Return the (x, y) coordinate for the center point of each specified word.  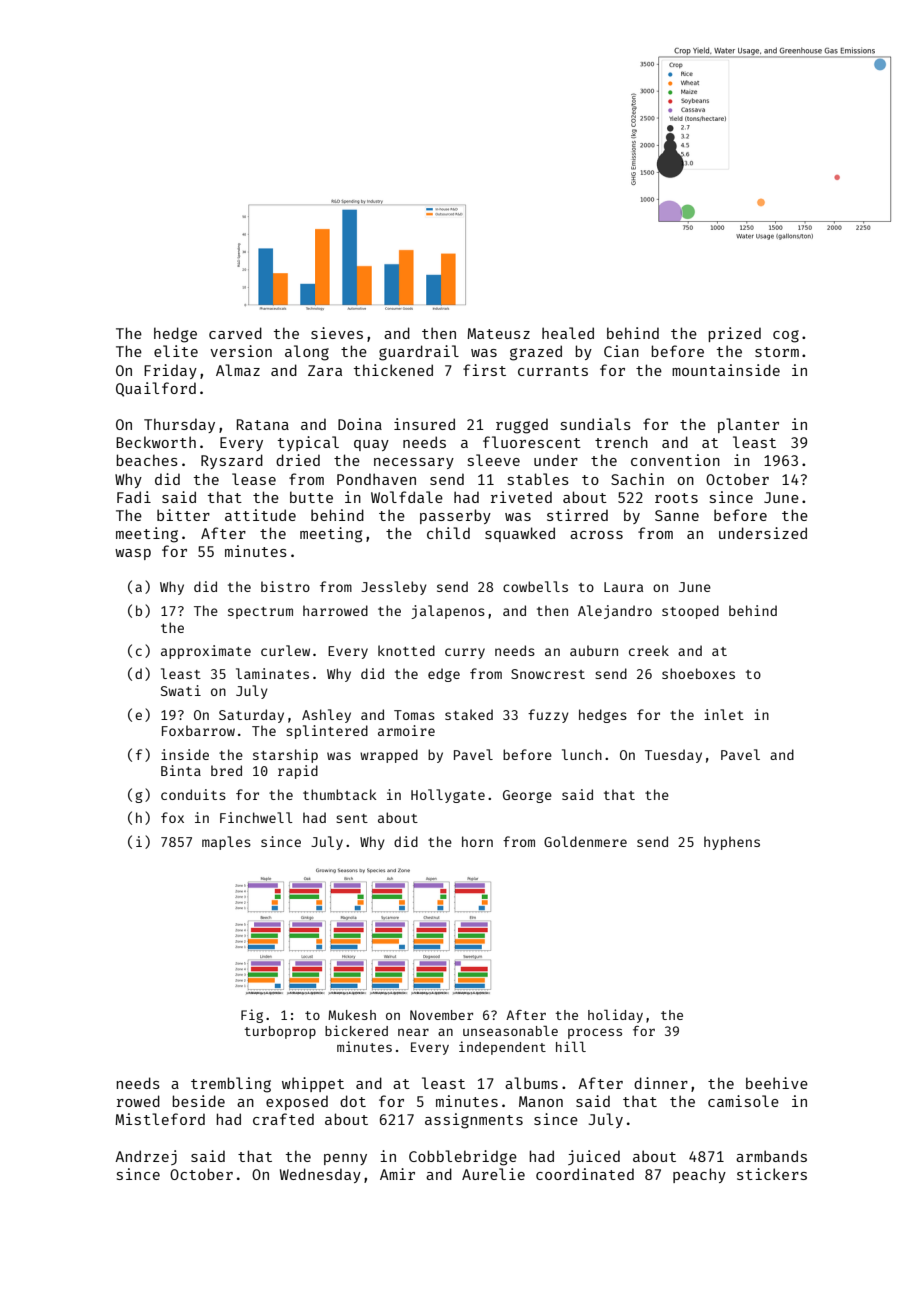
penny (345, 1159)
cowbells (535, 586)
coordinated (585, 1174)
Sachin (637, 479)
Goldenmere (585, 841)
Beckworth (156, 442)
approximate (206, 652)
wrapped (389, 756)
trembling (231, 1085)
